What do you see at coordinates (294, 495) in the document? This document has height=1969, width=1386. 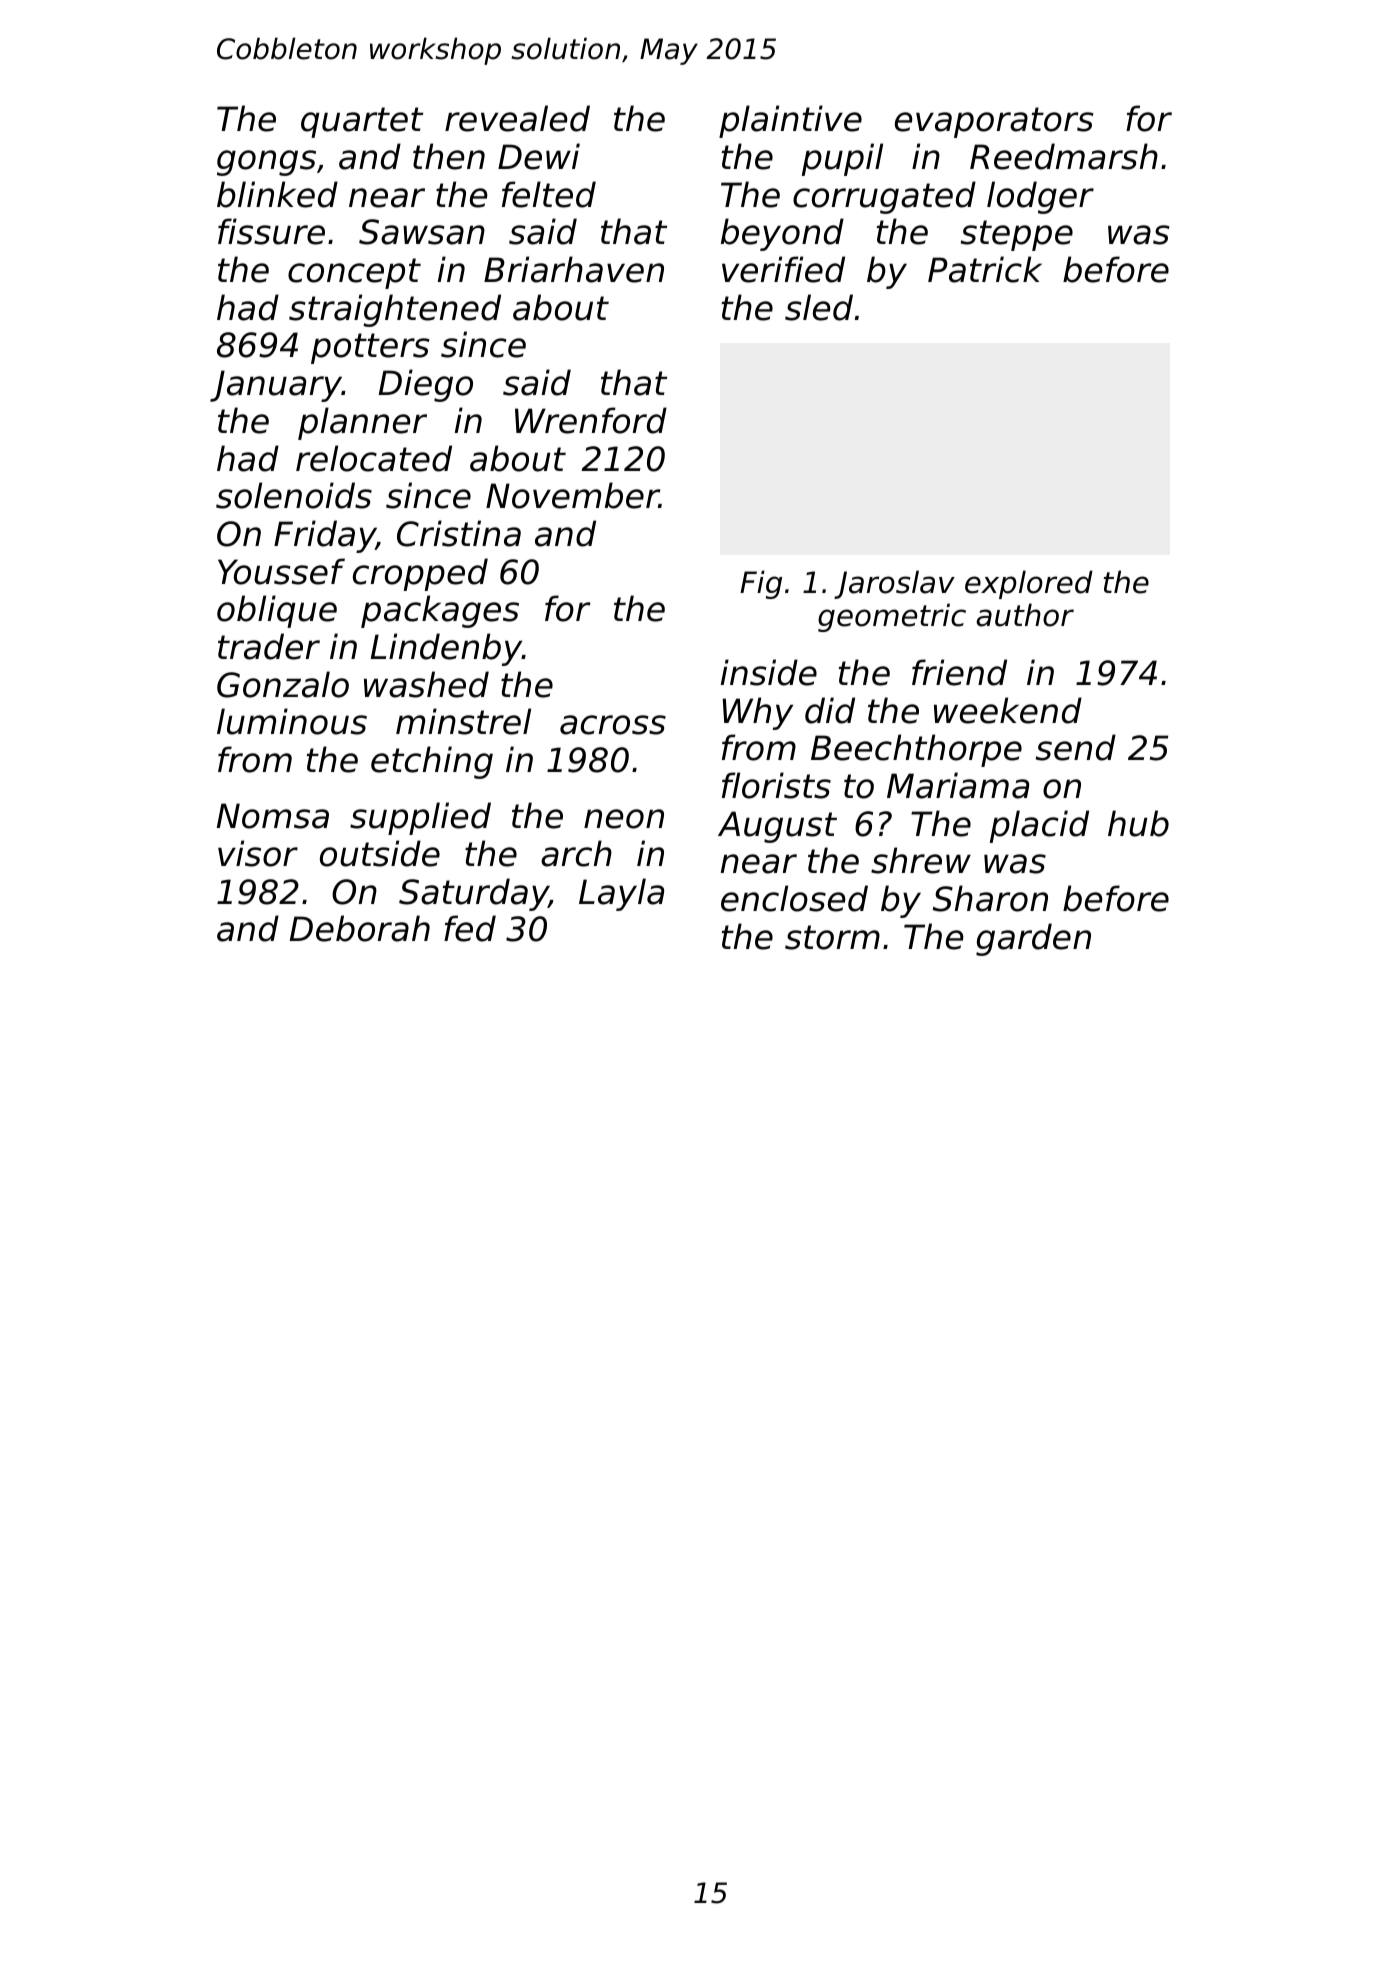 I see `solenoids` at bounding box center [294, 495].
